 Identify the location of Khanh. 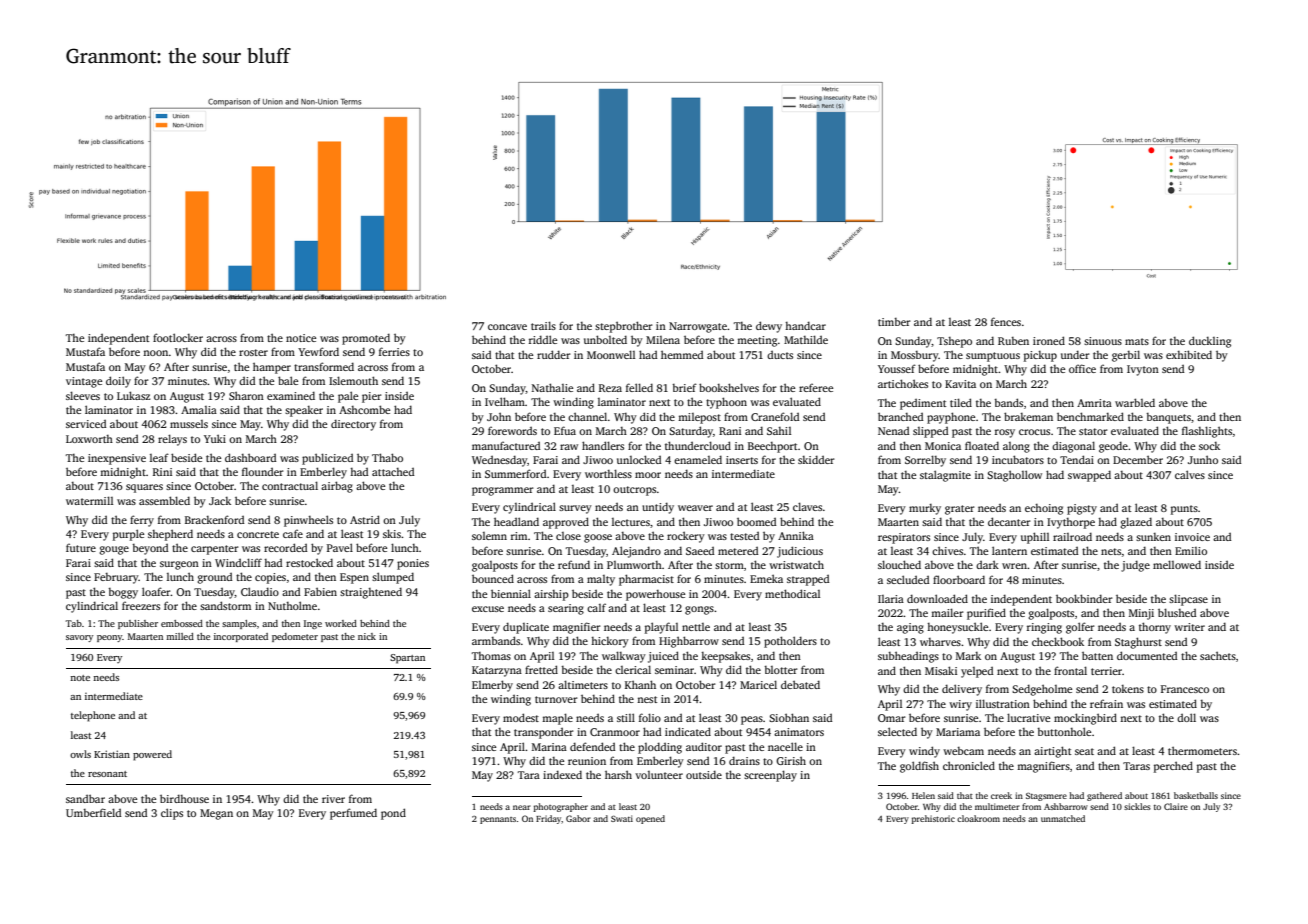
(640, 684).
